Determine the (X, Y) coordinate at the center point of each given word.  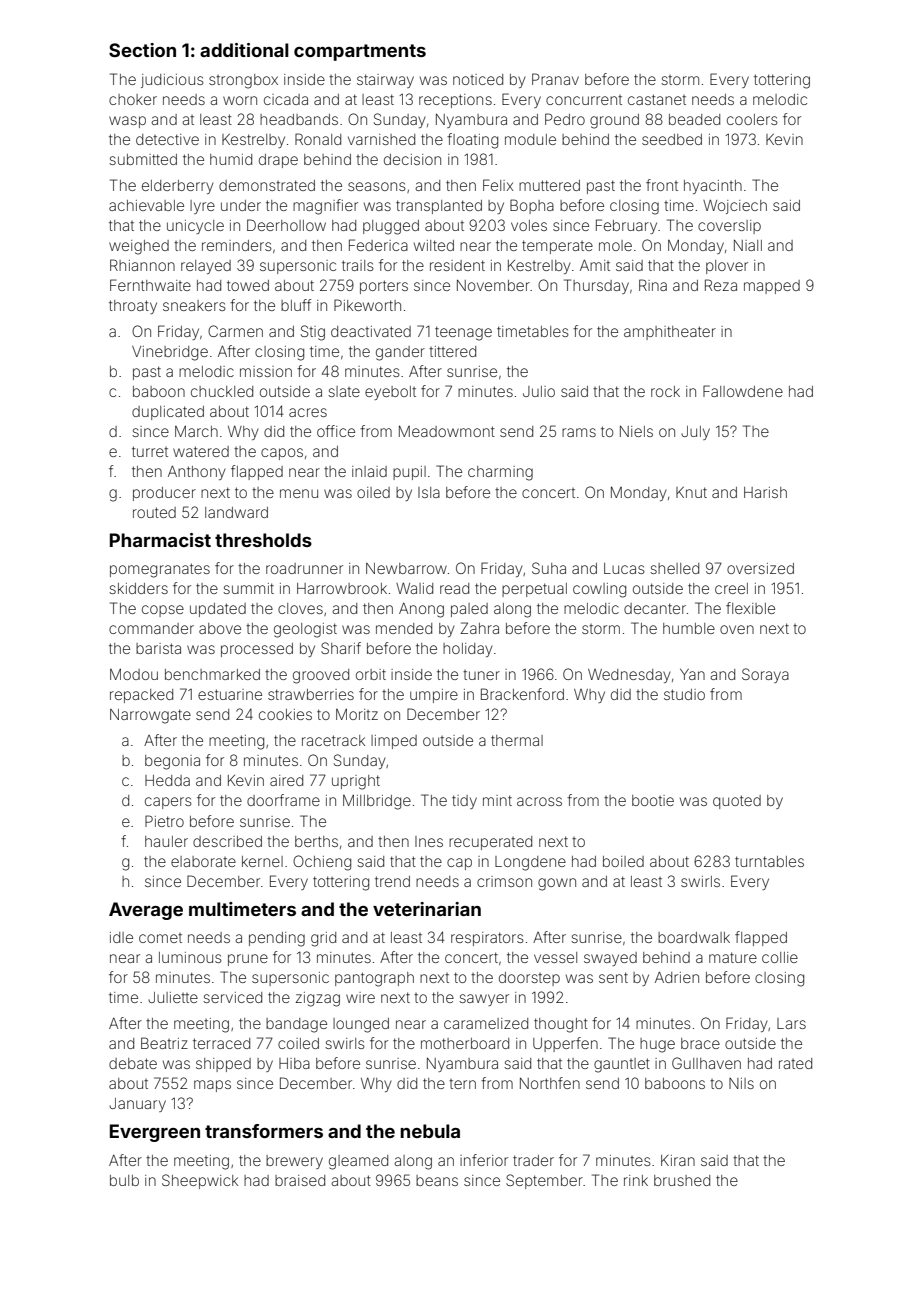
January (137, 1105)
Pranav (555, 79)
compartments (360, 52)
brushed (682, 1180)
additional (244, 50)
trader (533, 1160)
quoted (737, 802)
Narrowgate (150, 716)
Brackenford (522, 694)
